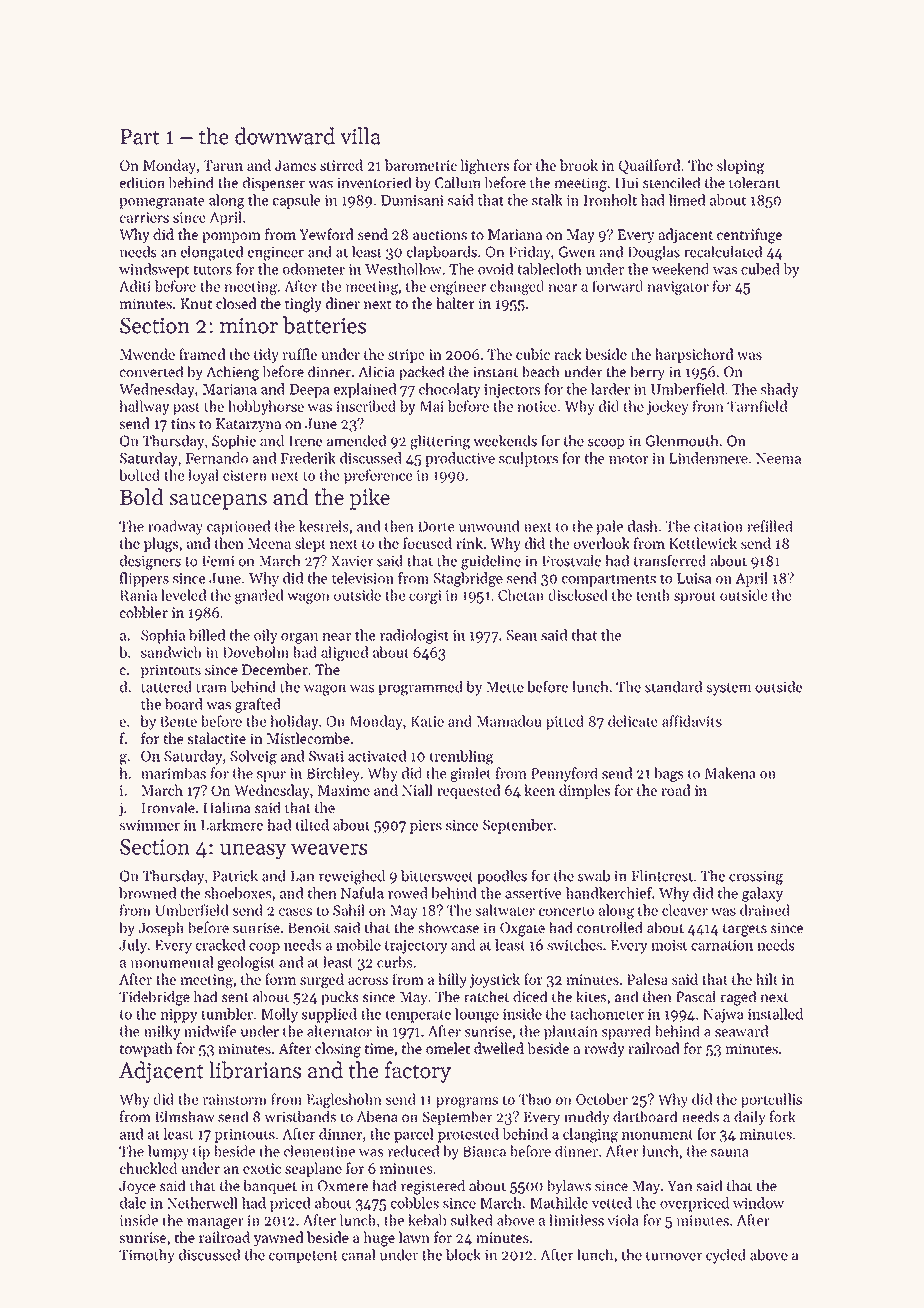 Image resolution: width=924 pixels, height=1308 pixels. Describe the element at coordinates (144, 217) in the screenshot. I see `carriers` at that location.
